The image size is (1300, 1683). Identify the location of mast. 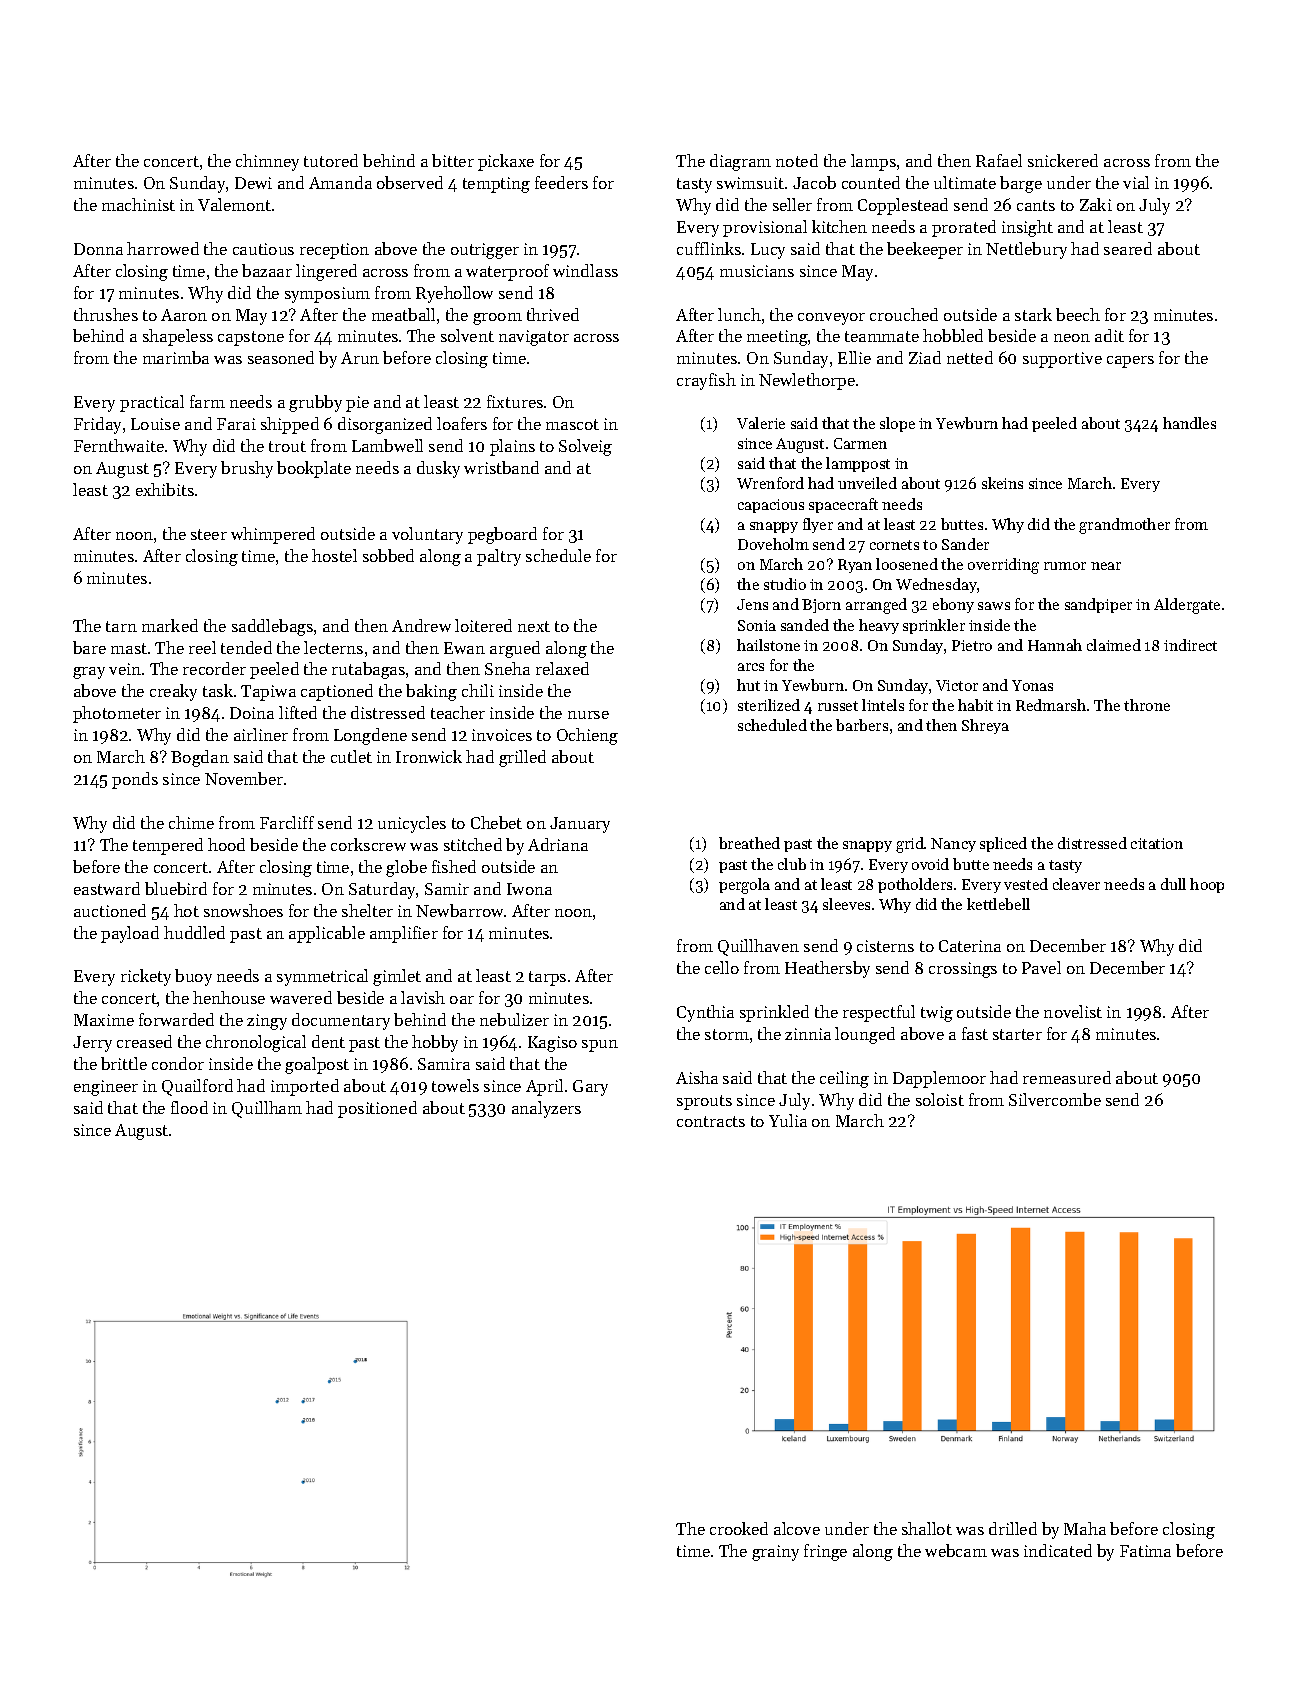
(129, 648).
